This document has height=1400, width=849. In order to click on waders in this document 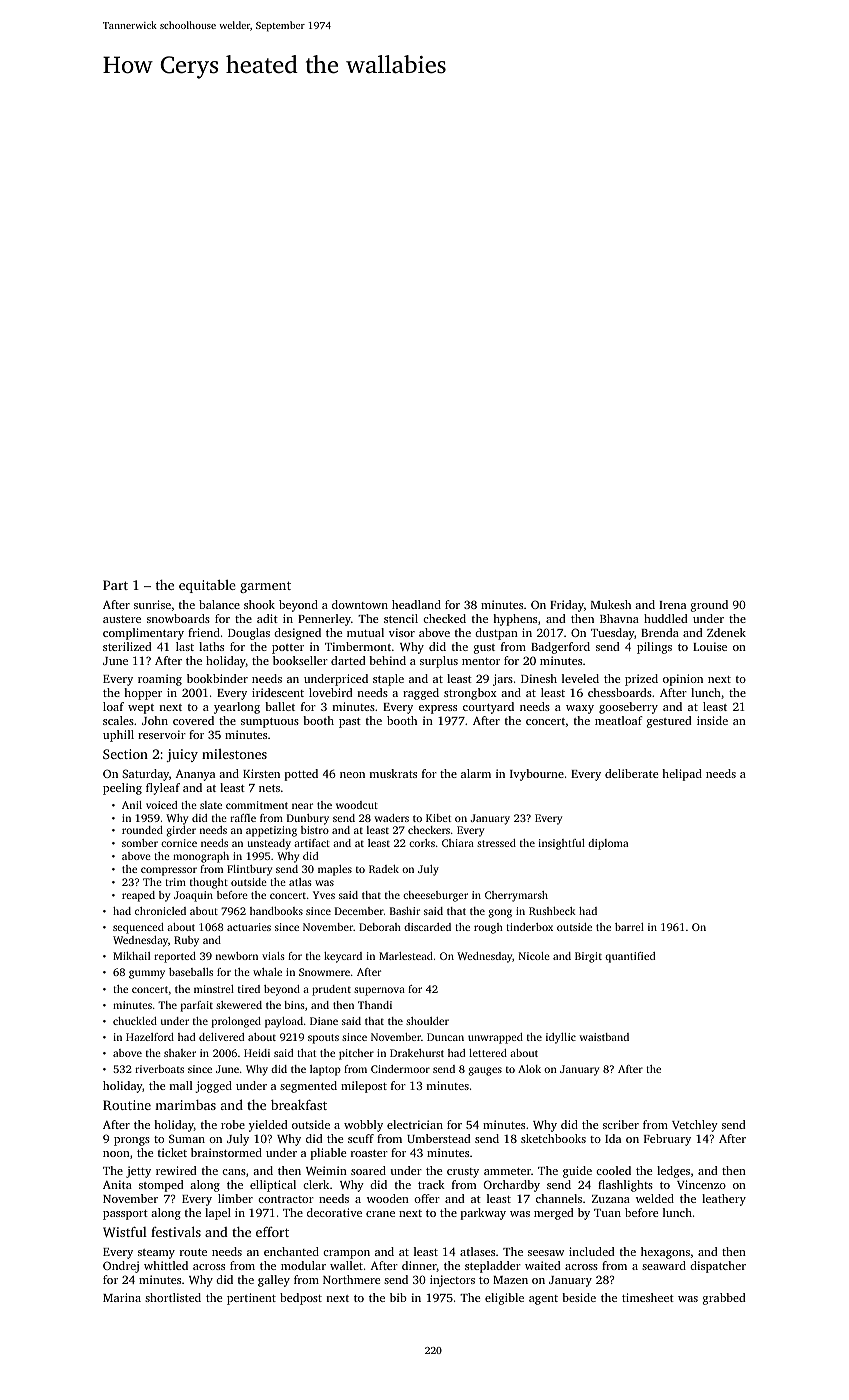, I will do `click(391, 818)`.
